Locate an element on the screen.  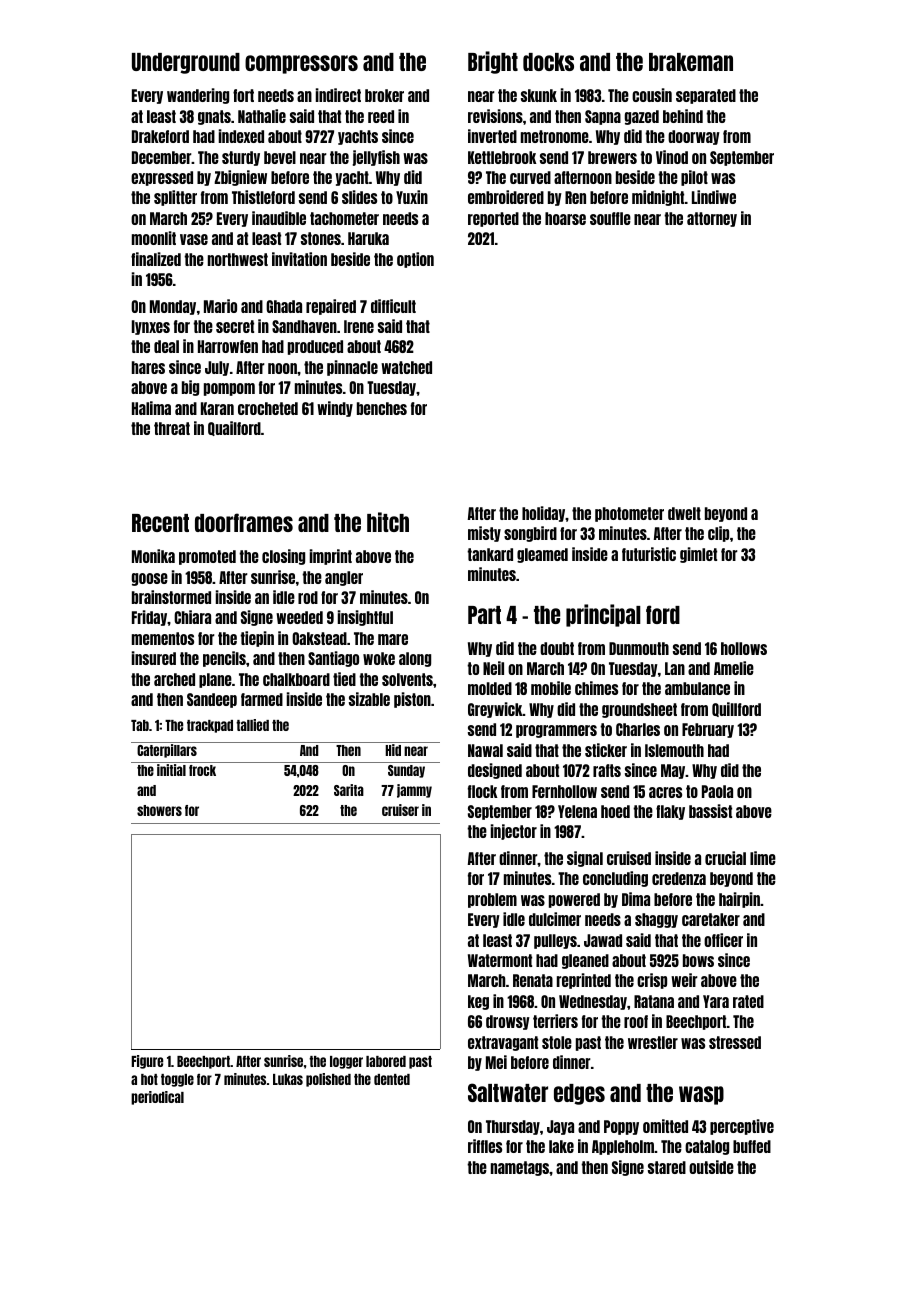
Tab is located at coordinates (140, 725).
